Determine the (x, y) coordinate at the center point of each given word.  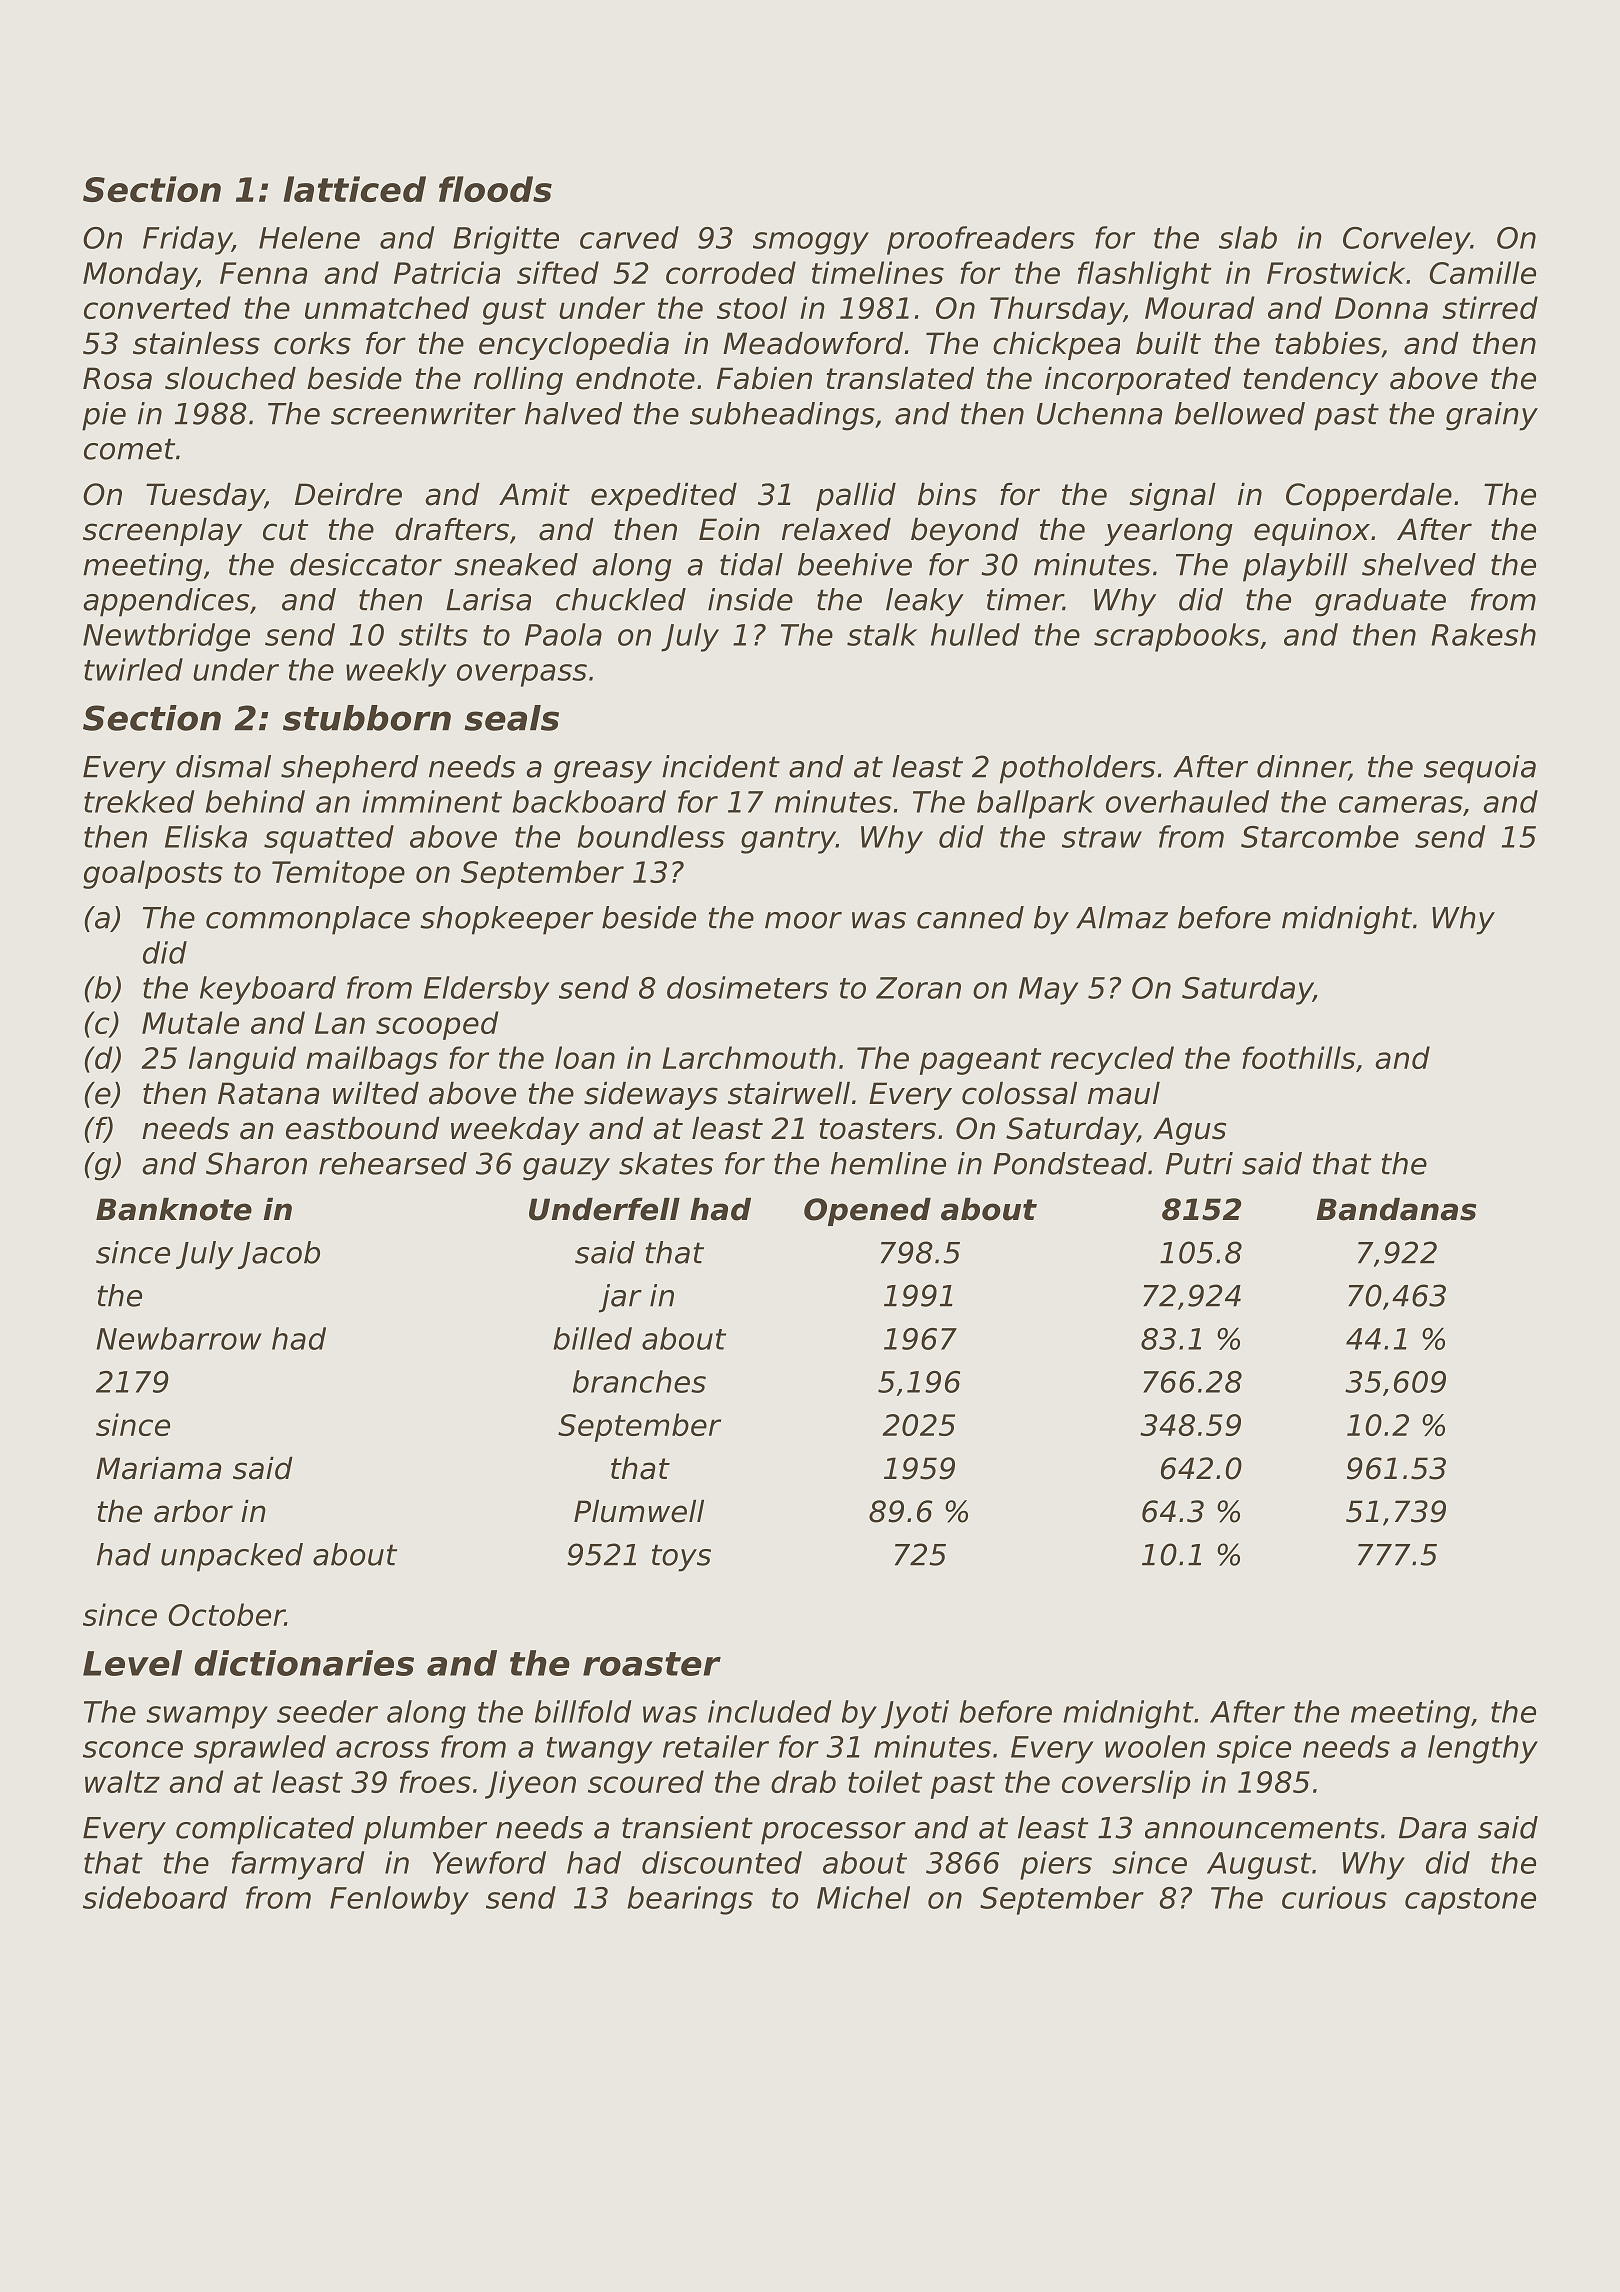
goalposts (153, 874)
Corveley (1407, 240)
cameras (1401, 804)
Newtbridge (166, 637)
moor (803, 920)
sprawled (260, 1749)
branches (639, 1381)
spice (1254, 1749)
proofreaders (981, 240)
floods (495, 189)
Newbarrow (179, 1338)
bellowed (1240, 413)
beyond (965, 532)
